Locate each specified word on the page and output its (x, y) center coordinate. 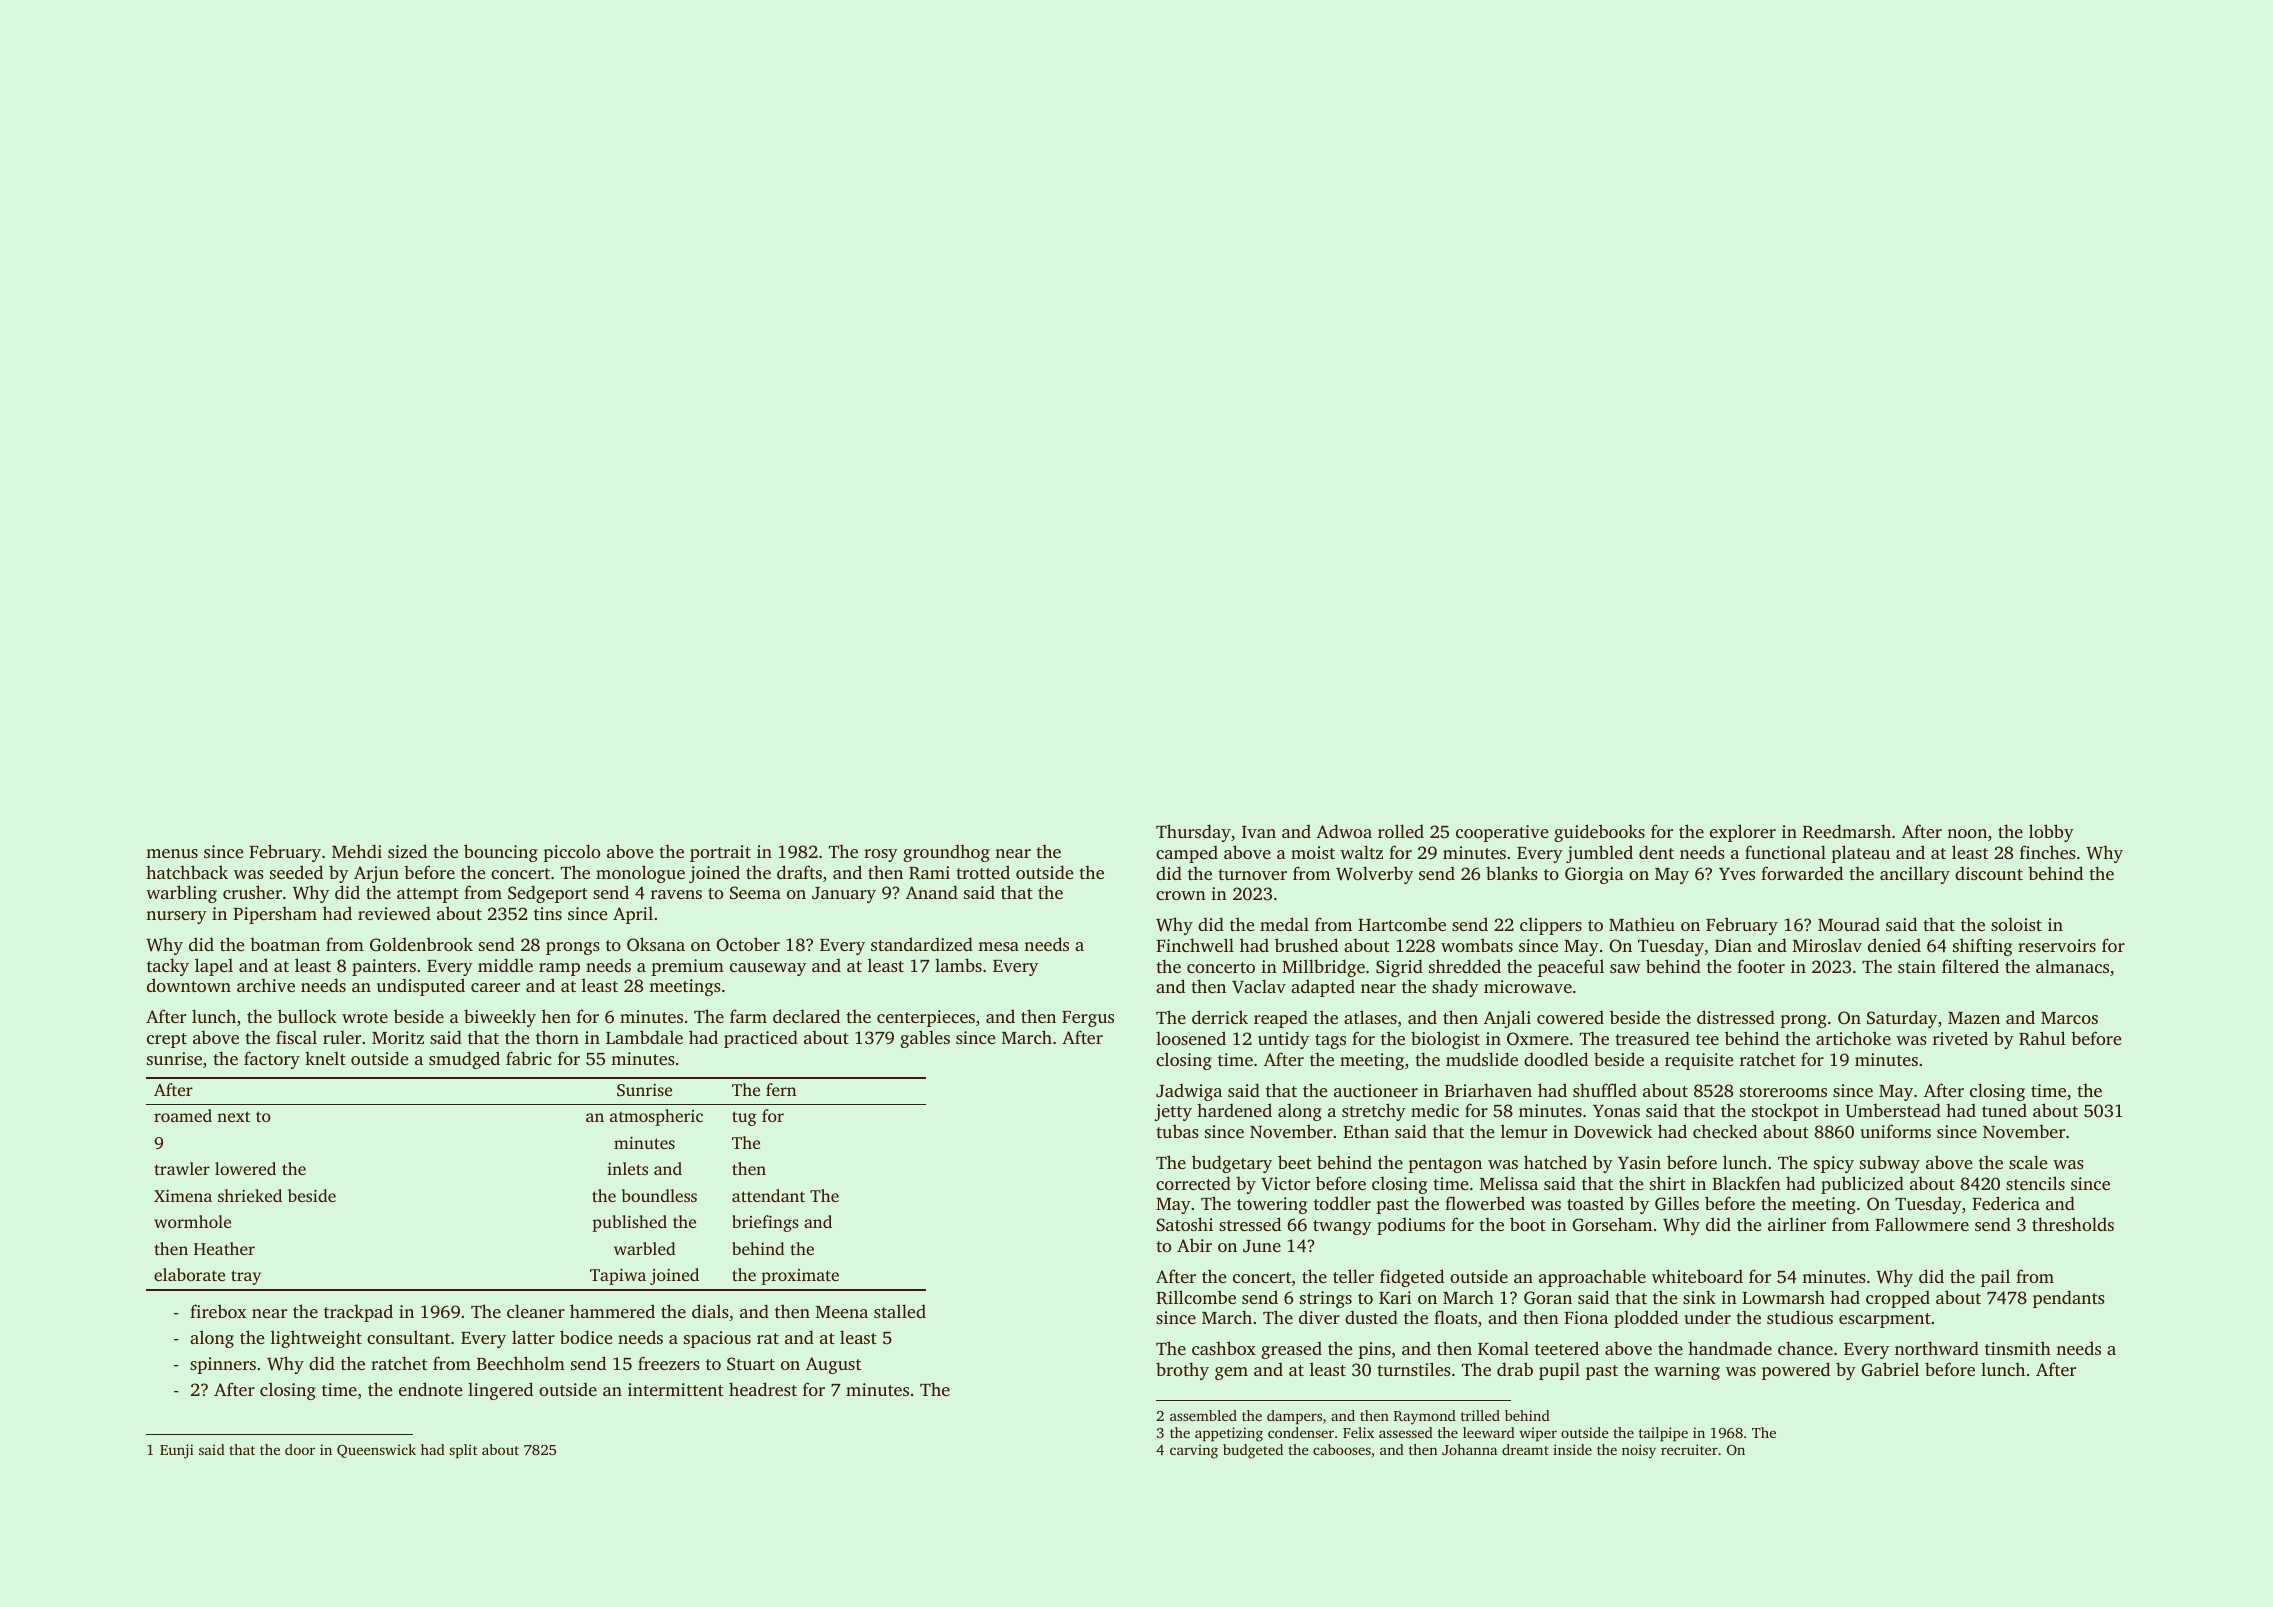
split (464, 1451)
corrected (1193, 1183)
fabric (528, 1058)
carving (1194, 1451)
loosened (1191, 1038)
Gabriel (1890, 1369)
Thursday (1193, 833)
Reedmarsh (1847, 831)
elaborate (189, 1274)
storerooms (1783, 1091)
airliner (1797, 1224)
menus (172, 853)
